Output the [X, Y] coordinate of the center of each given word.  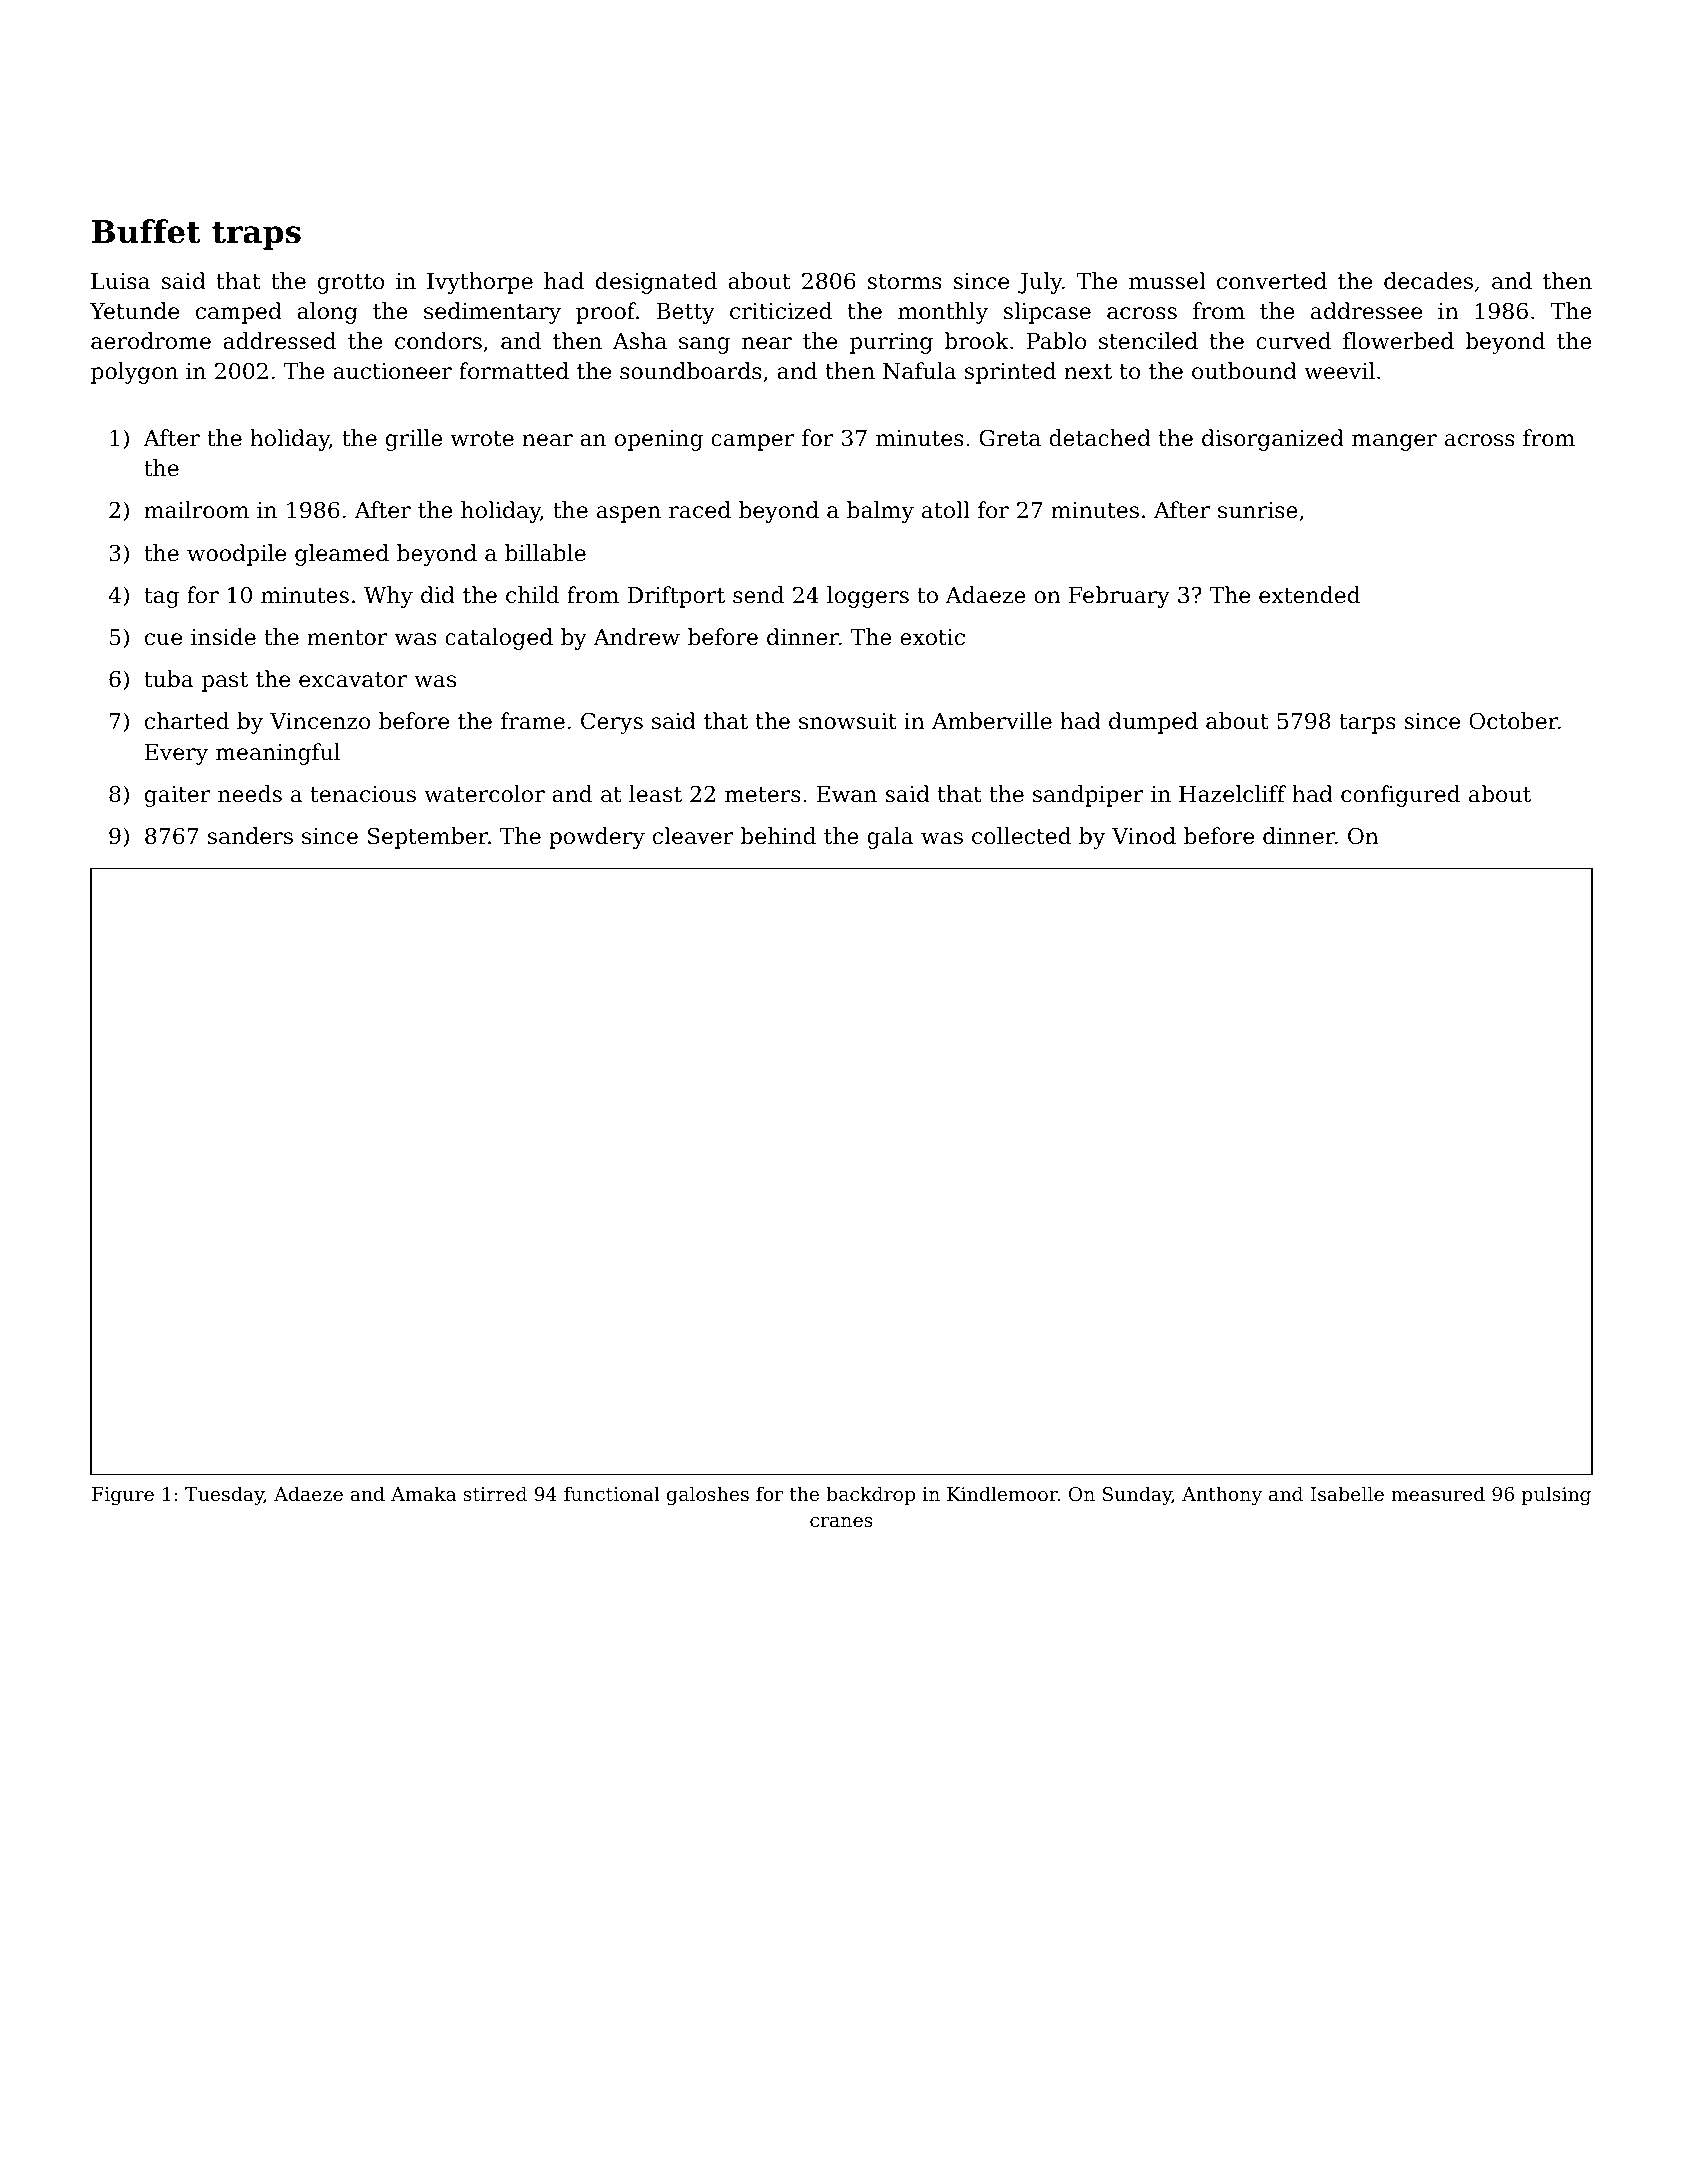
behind [778, 836]
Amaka [423, 1493]
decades [1428, 281]
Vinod [1144, 836]
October [1513, 721]
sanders [250, 836]
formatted [514, 371]
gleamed [342, 555]
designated [656, 283]
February [1119, 597]
